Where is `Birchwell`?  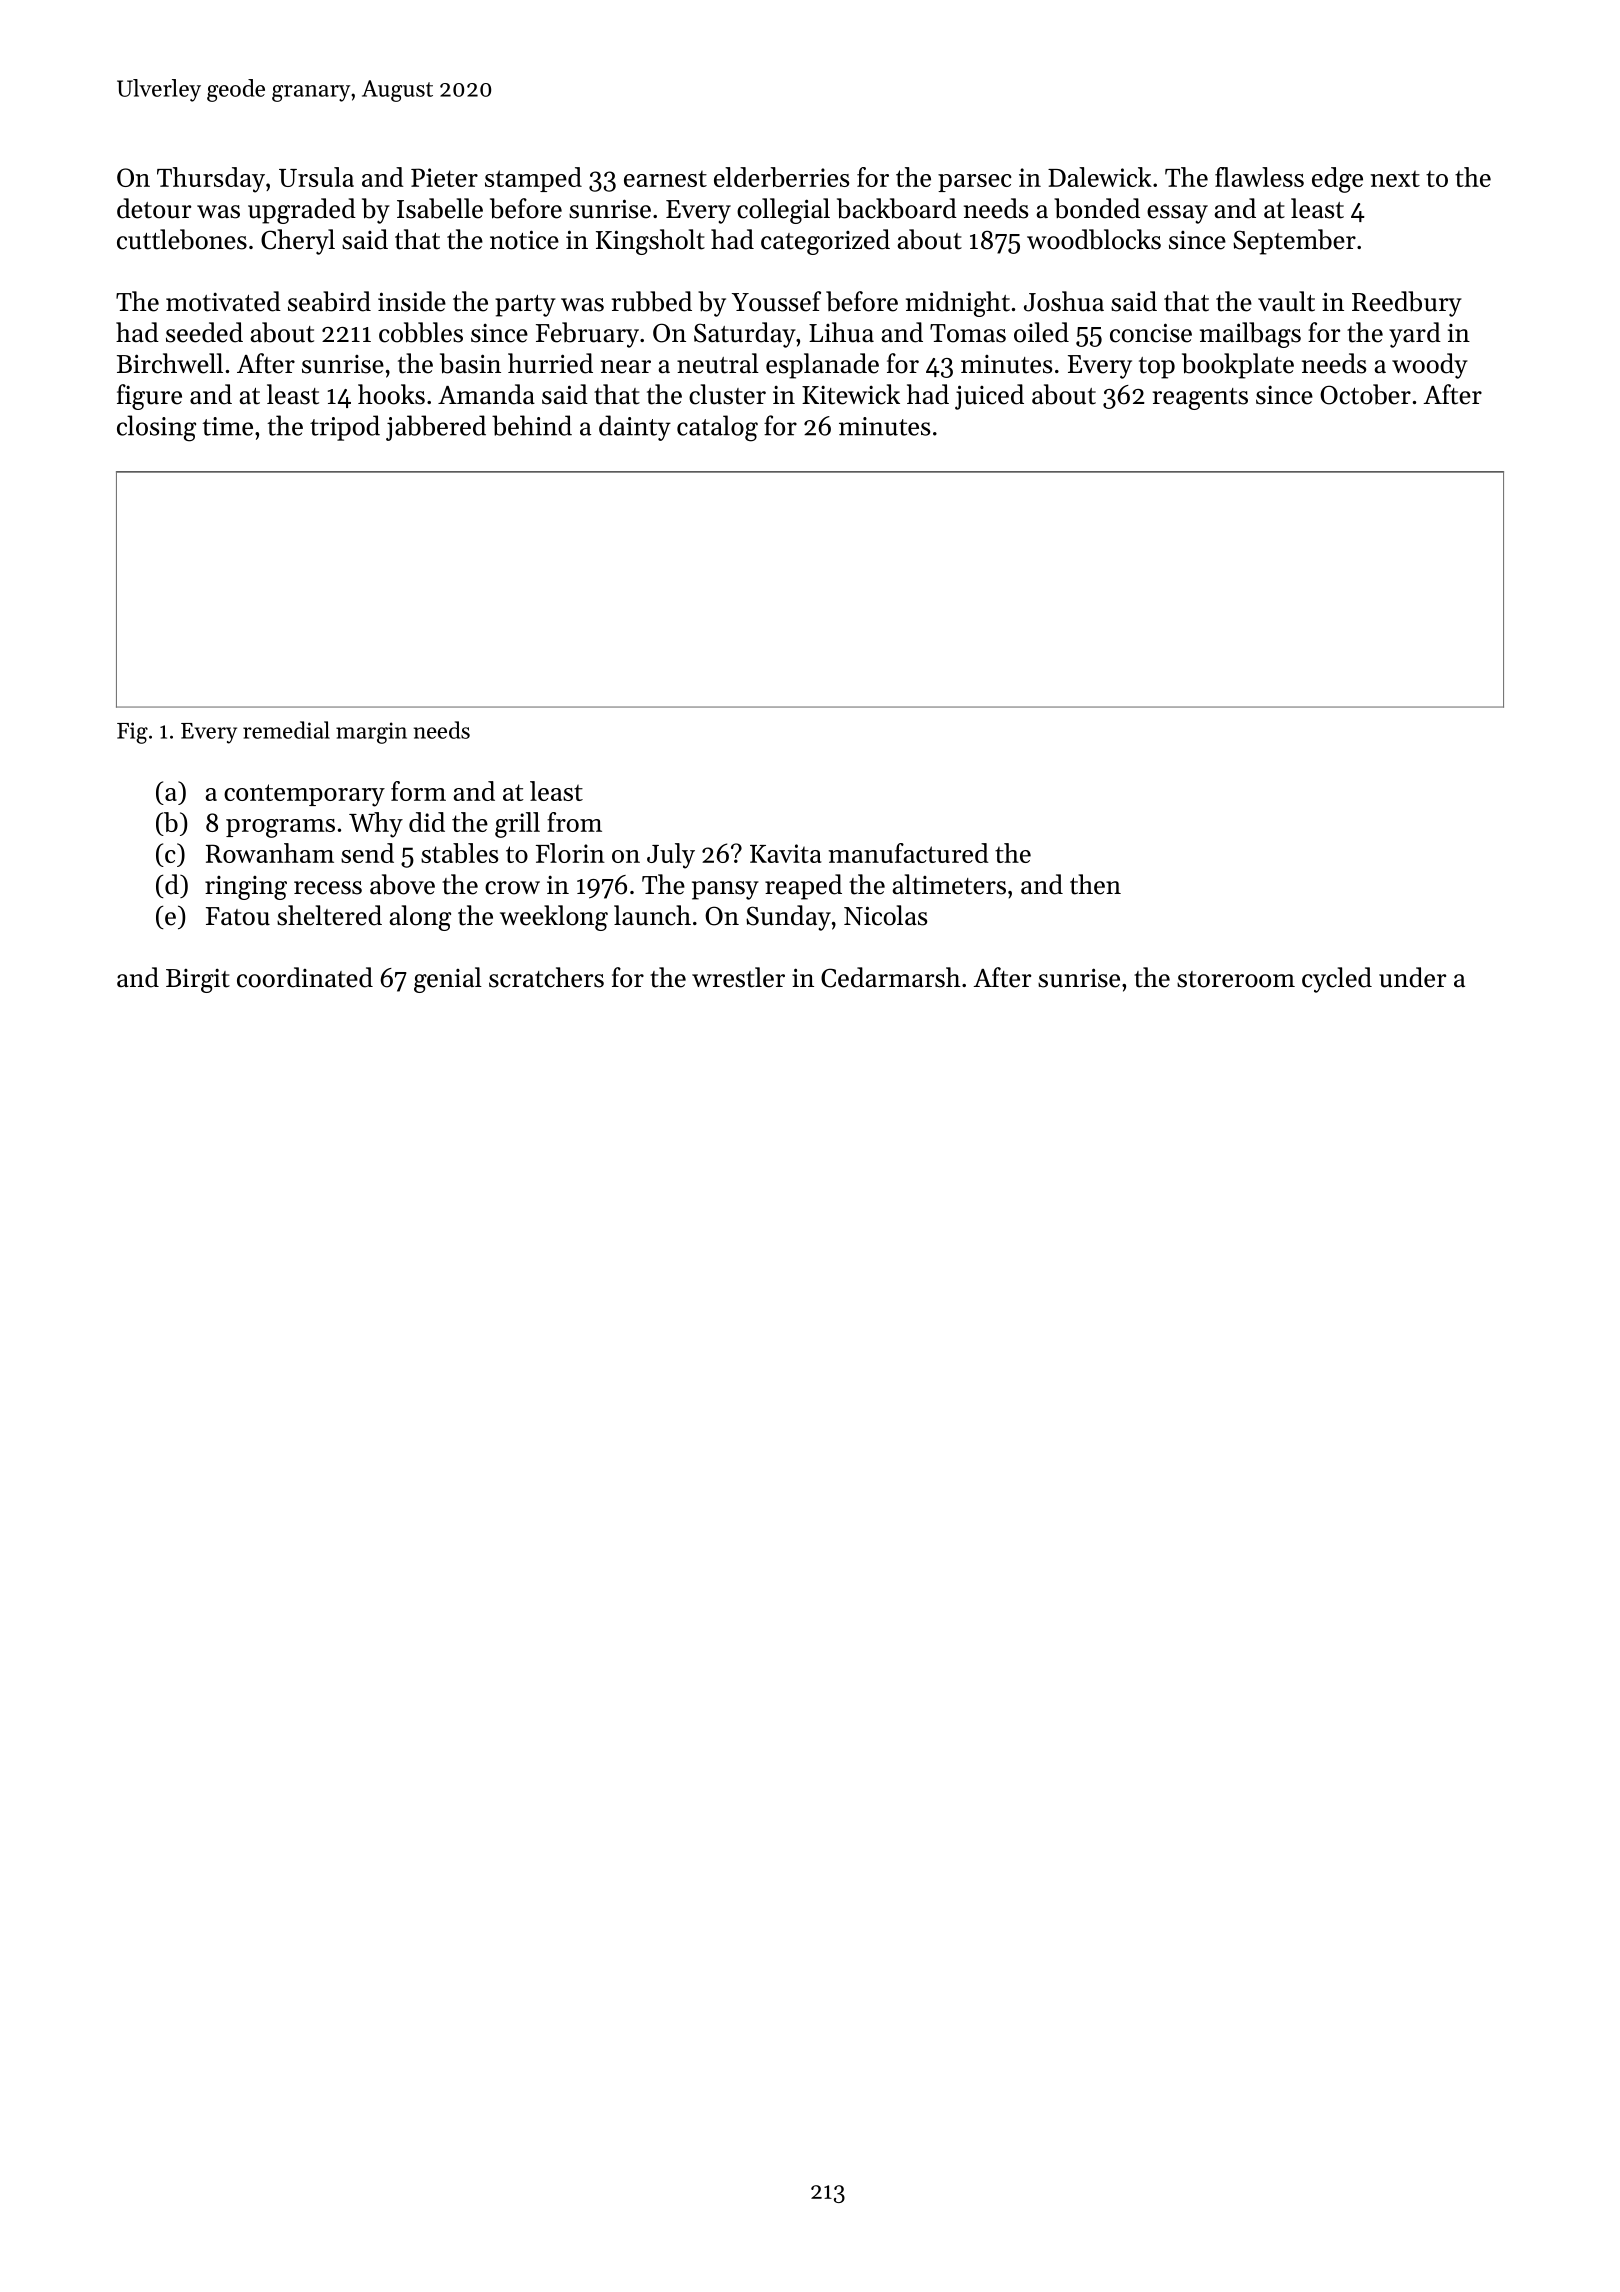 Birchwell is located at coordinates (170, 363).
